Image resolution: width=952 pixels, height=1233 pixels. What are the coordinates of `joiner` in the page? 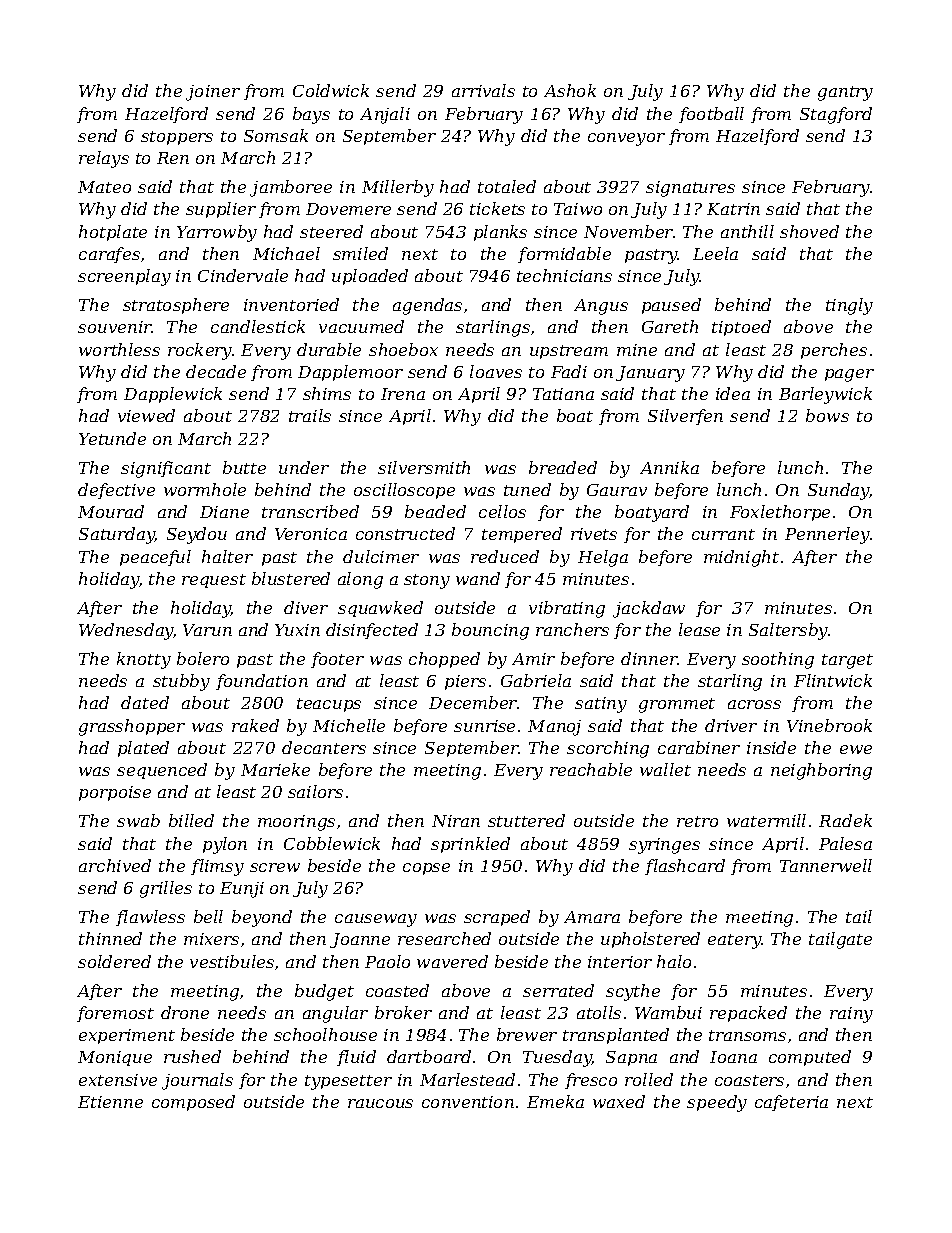 It's located at (213, 93).
